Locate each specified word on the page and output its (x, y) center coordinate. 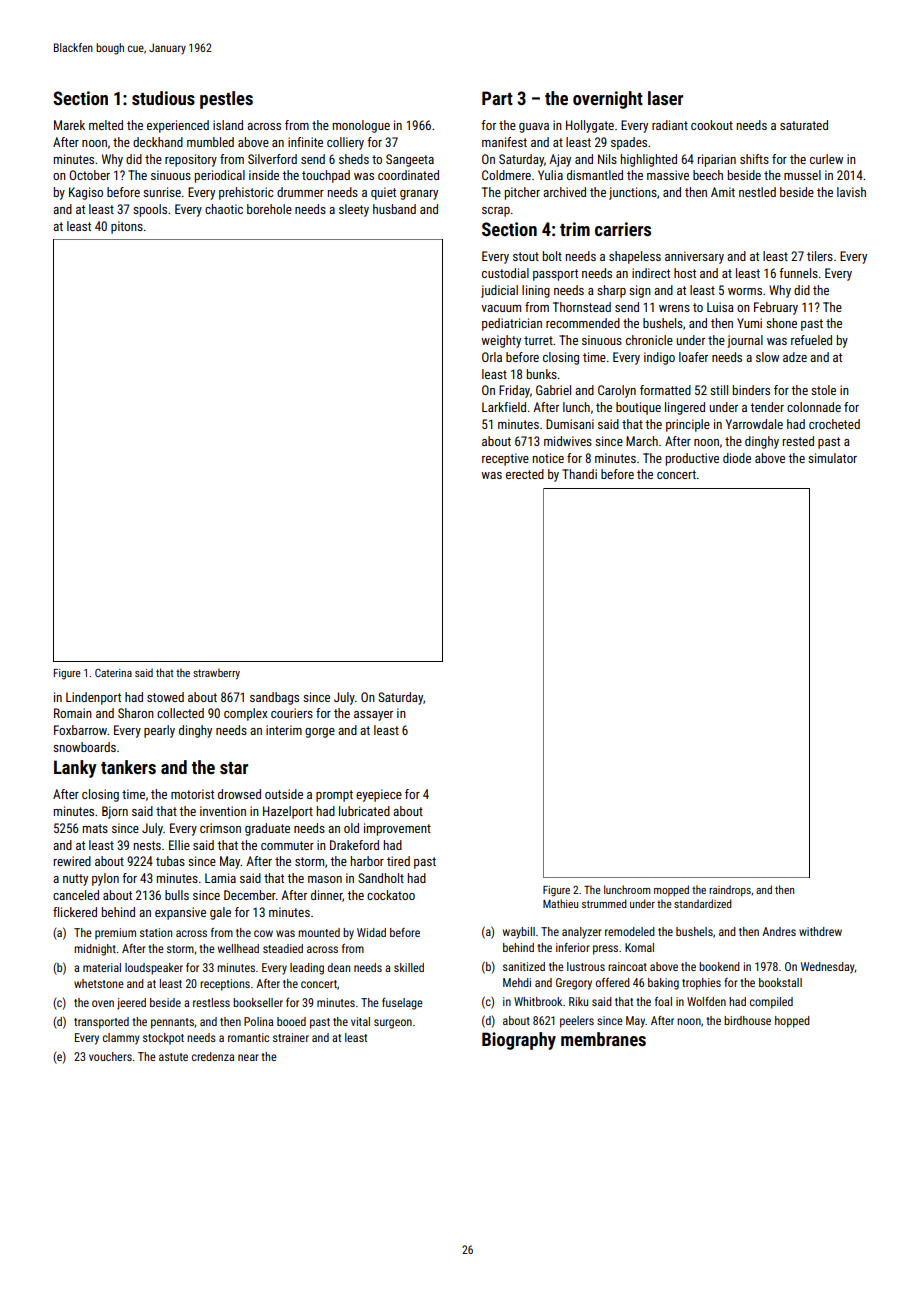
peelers (577, 1022)
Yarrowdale (754, 424)
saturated (804, 125)
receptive (505, 459)
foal (663, 1001)
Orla (492, 357)
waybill (519, 933)
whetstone (99, 983)
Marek (69, 125)
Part (497, 98)
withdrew (820, 931)
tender (767, 407)
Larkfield (504, 407)
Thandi (579, 474)
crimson (220, 828)
